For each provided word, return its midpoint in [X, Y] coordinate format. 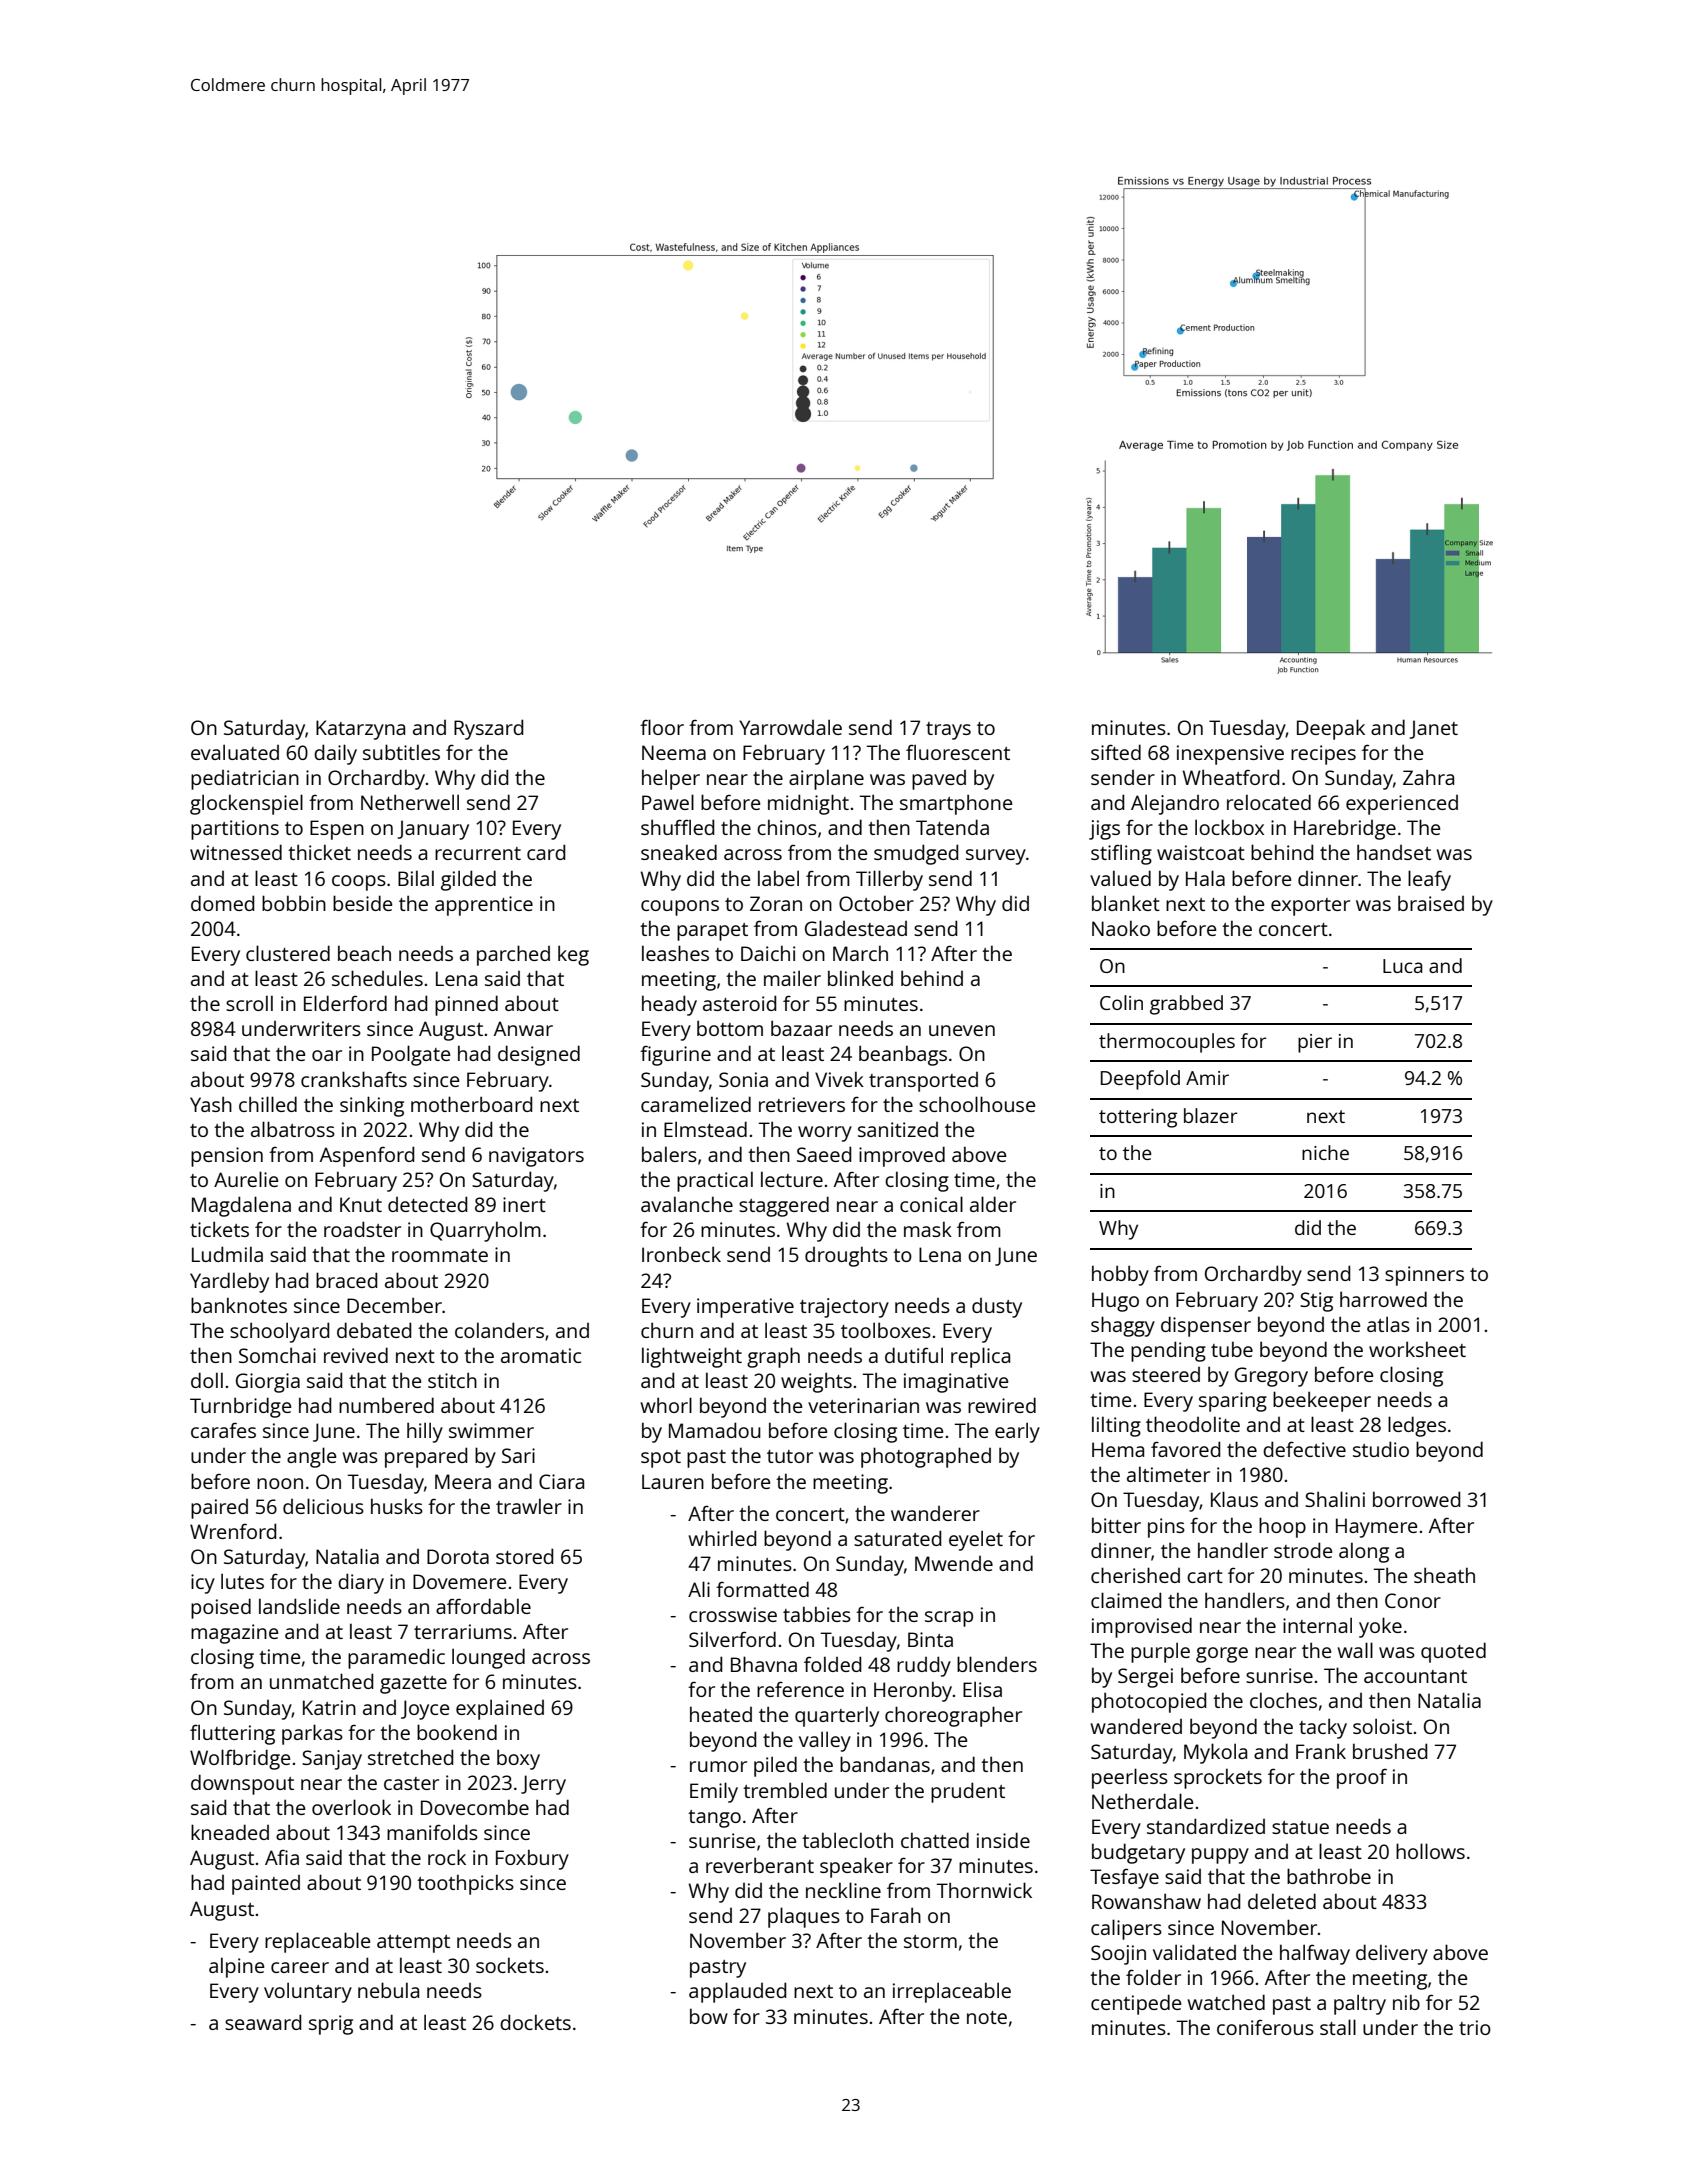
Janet [1433, 729]
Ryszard [489, 729]
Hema [1118, 1449]
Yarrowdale [790, 727]
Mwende [954, 1563]
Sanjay [332, 1760]
